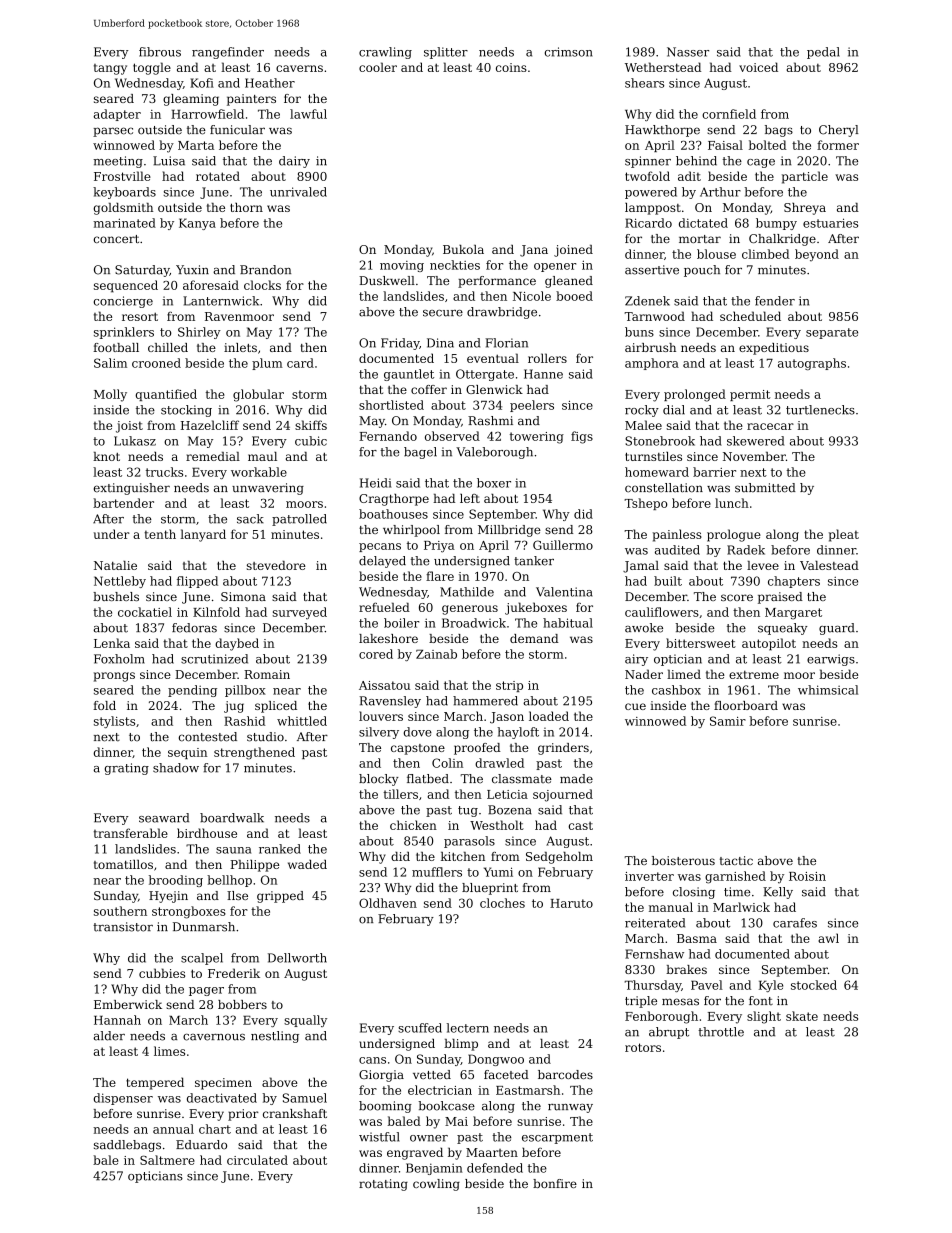 The height and width of the screenshot is (1233, 952). What do you see at coordinates (509, 531) in the screenshot?
I see `Millbridge` at bounding box center [509, 531].
